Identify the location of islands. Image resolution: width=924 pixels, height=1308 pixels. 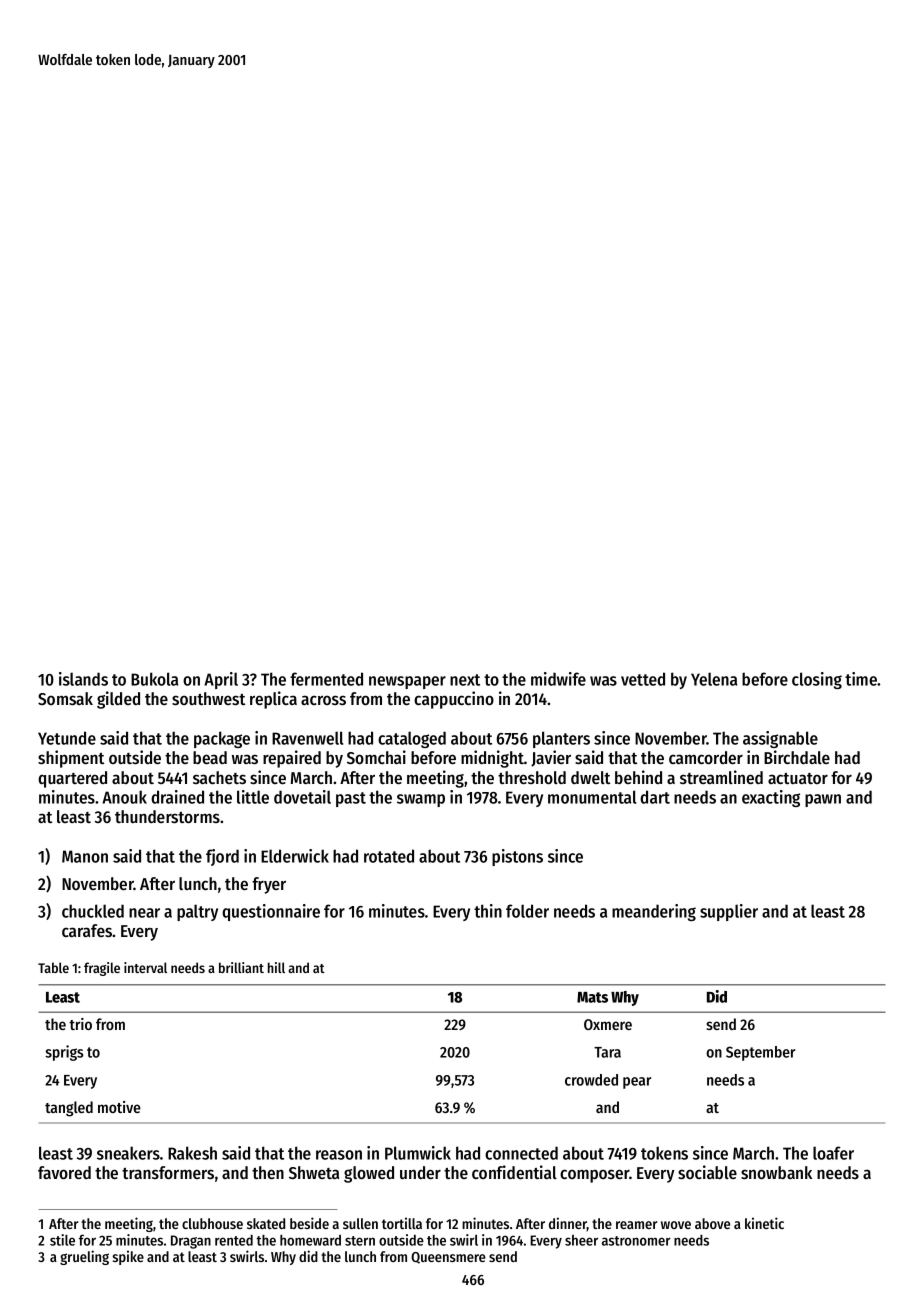
(83, 679).
